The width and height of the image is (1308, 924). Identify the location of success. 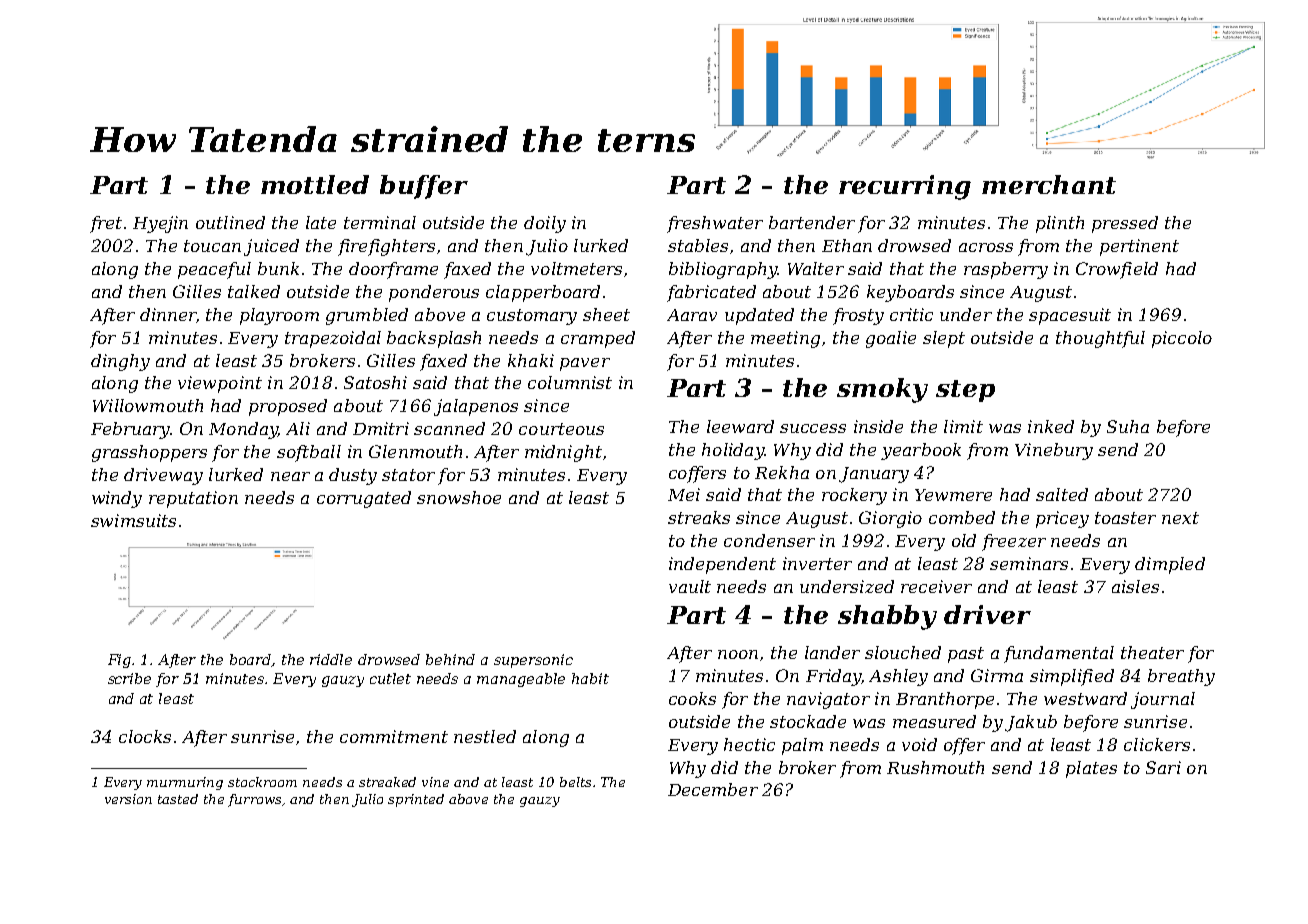
(813, 428).
